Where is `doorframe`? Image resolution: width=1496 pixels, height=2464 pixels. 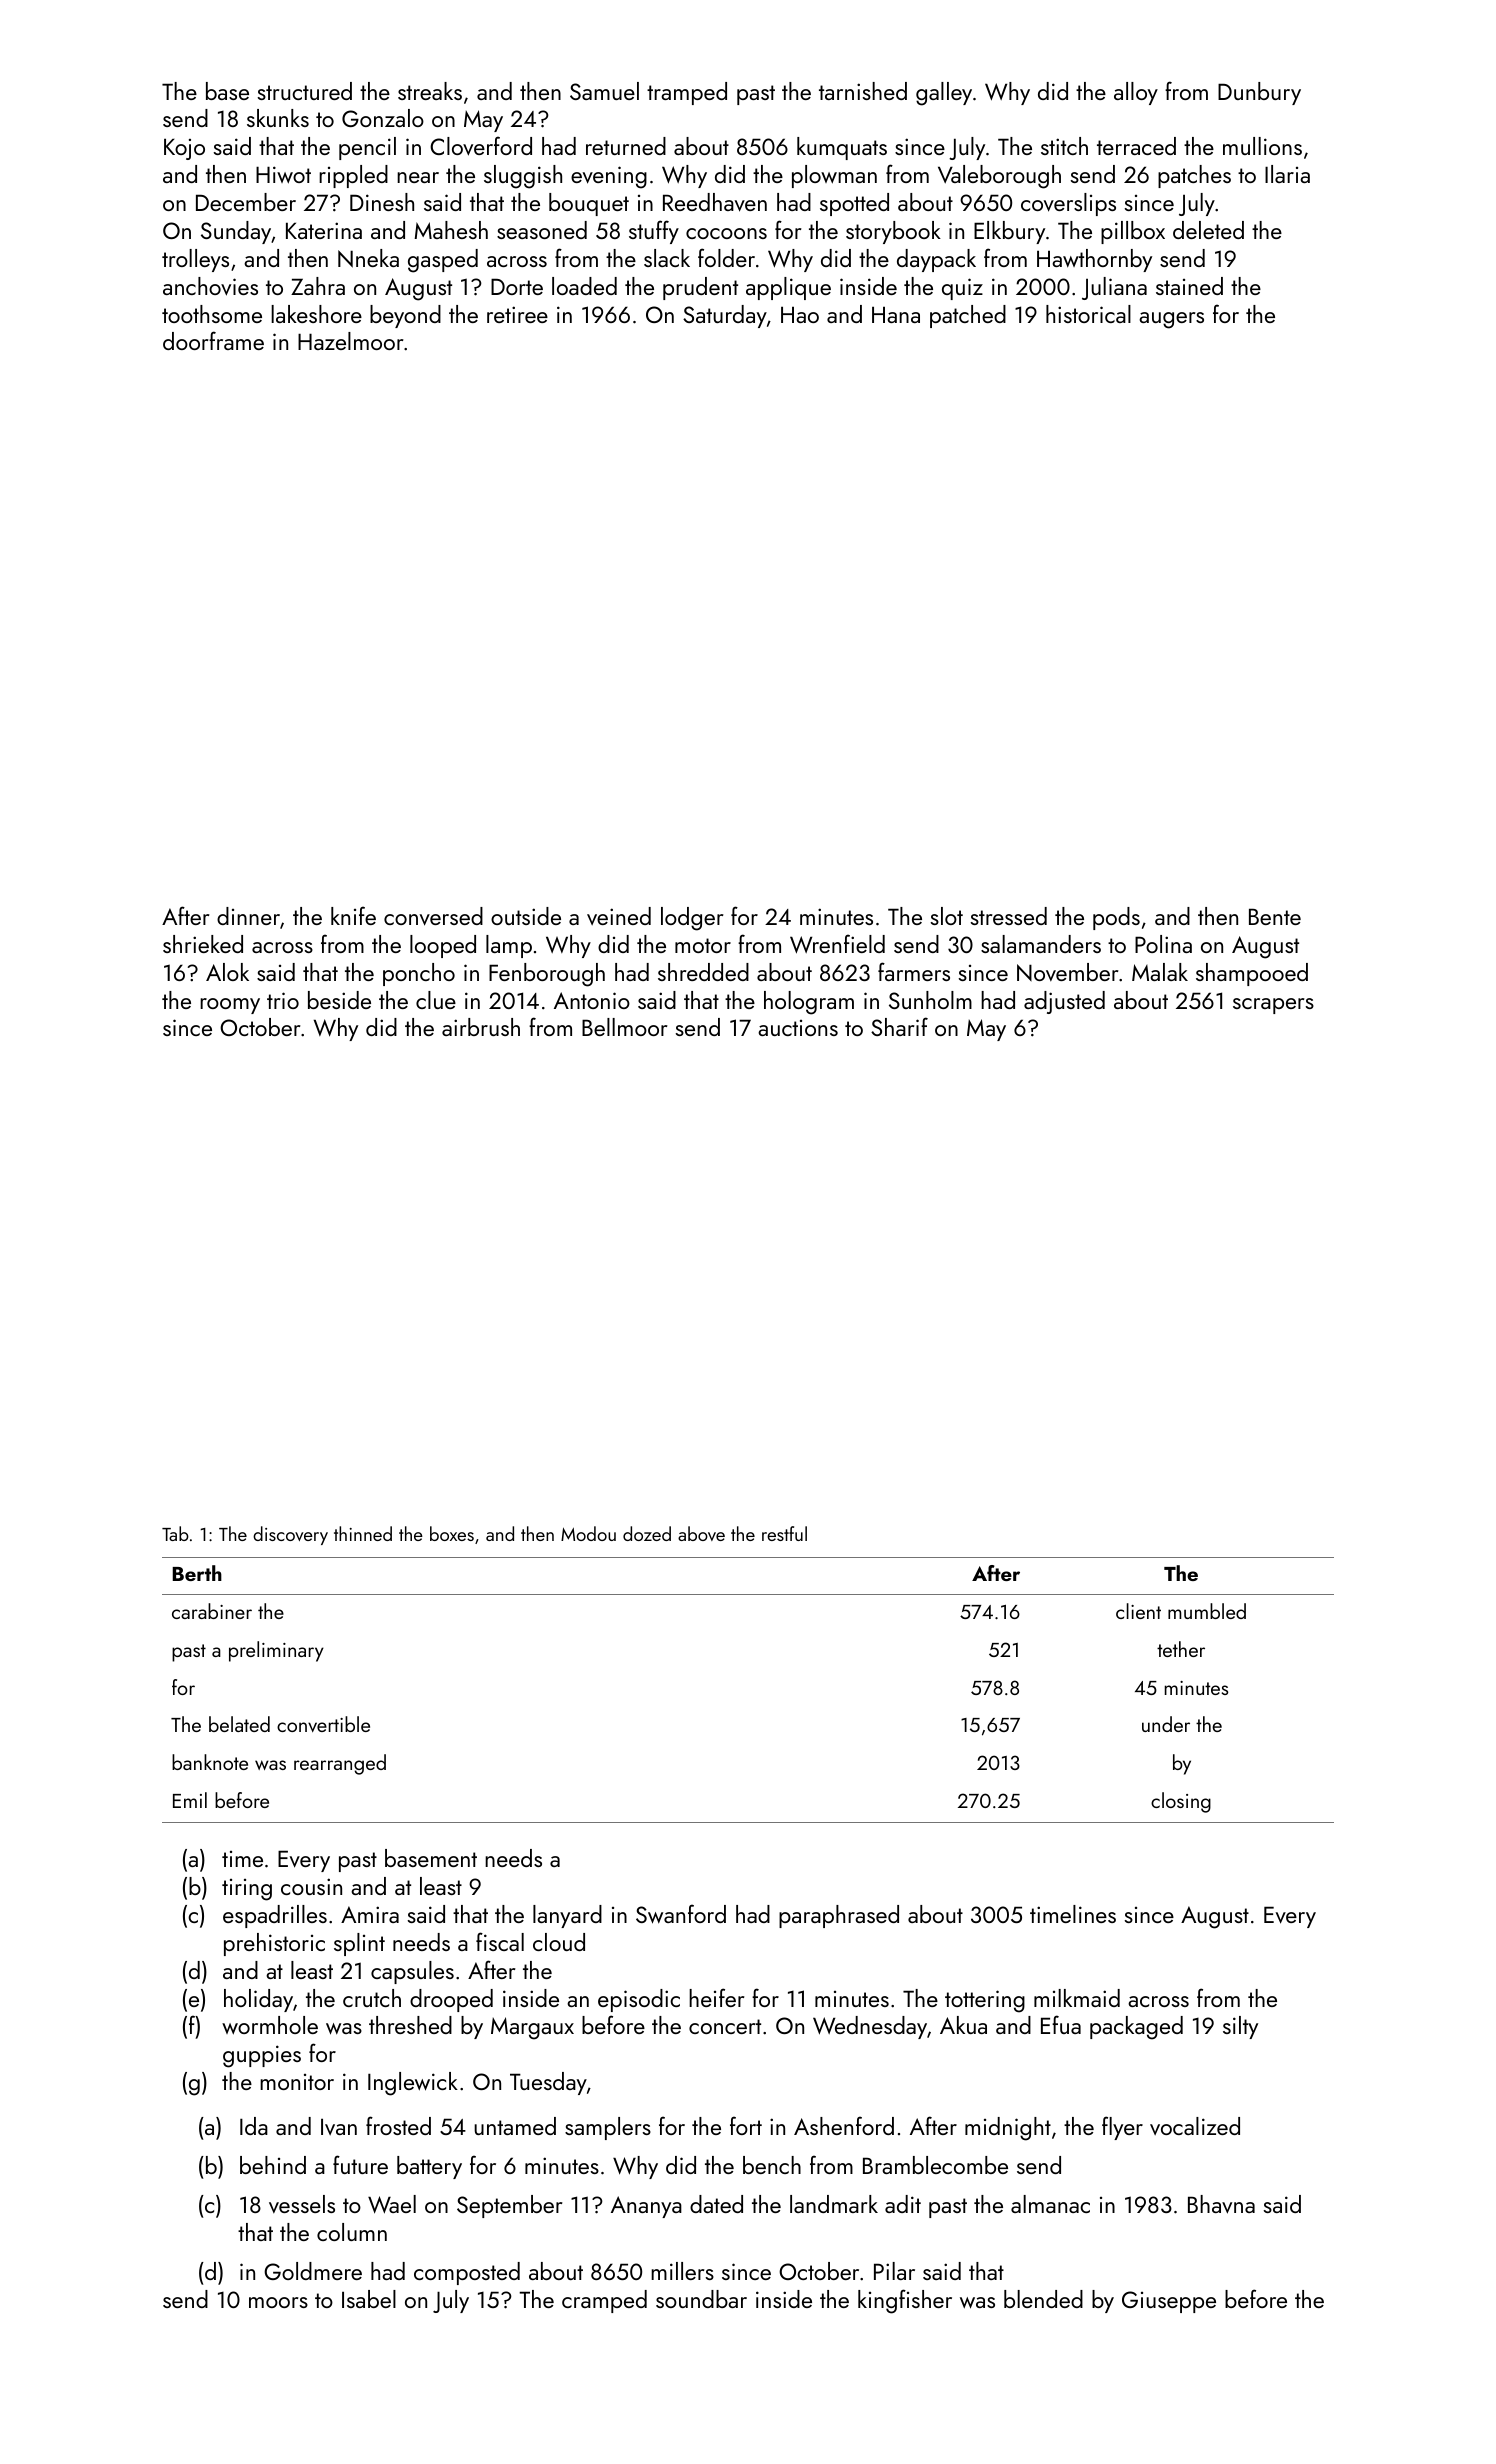 doorframe is located at coordinates (213, 340).
